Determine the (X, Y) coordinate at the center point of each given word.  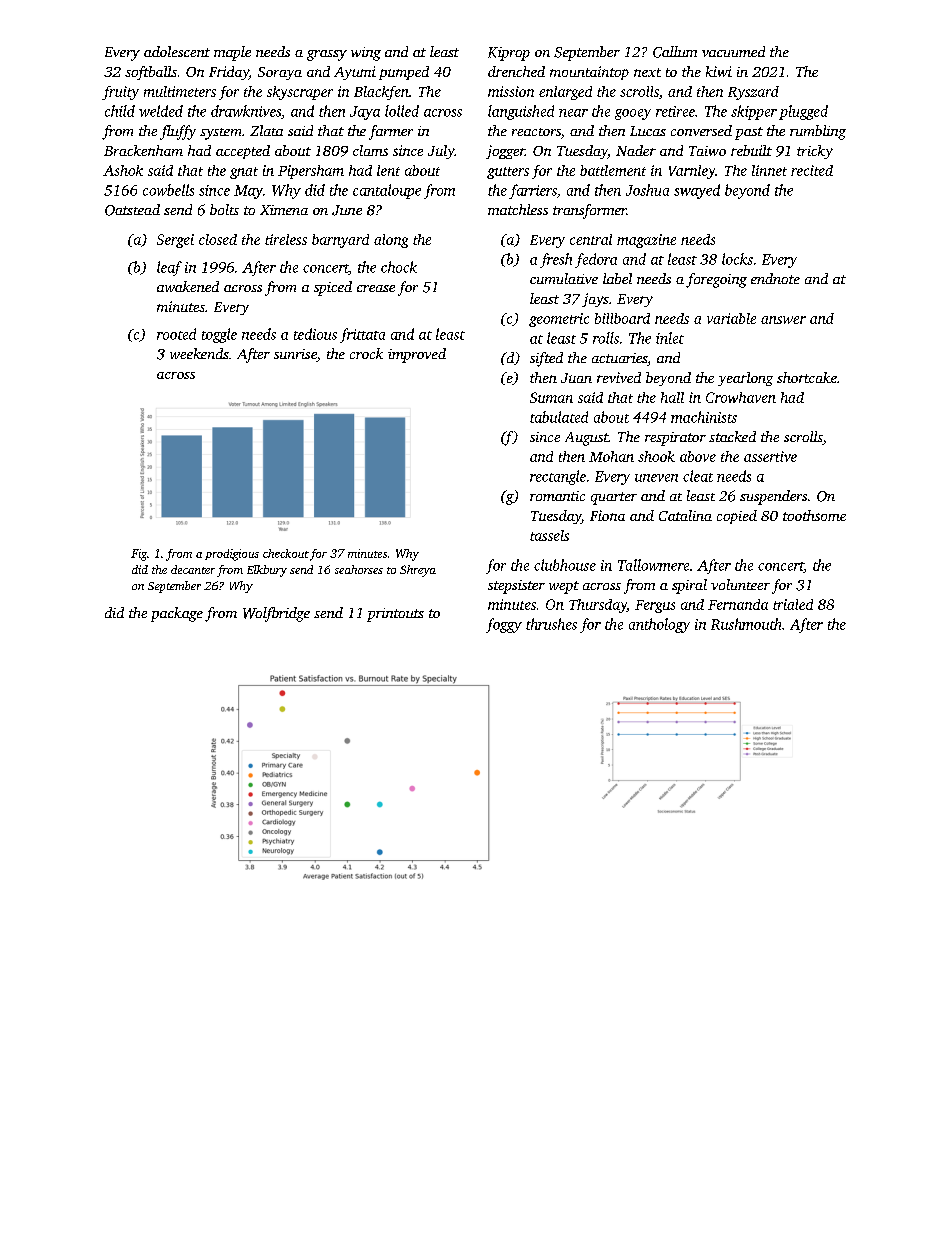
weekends (199, 353)
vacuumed (733, 51)
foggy (504, 625)
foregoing (716, 280)
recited (812, 170)
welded (161, 111)
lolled (402, 111)
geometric (559, 320)
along (391, 241)
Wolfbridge (276, 614)
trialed (793, 604)
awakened (188, 286)
